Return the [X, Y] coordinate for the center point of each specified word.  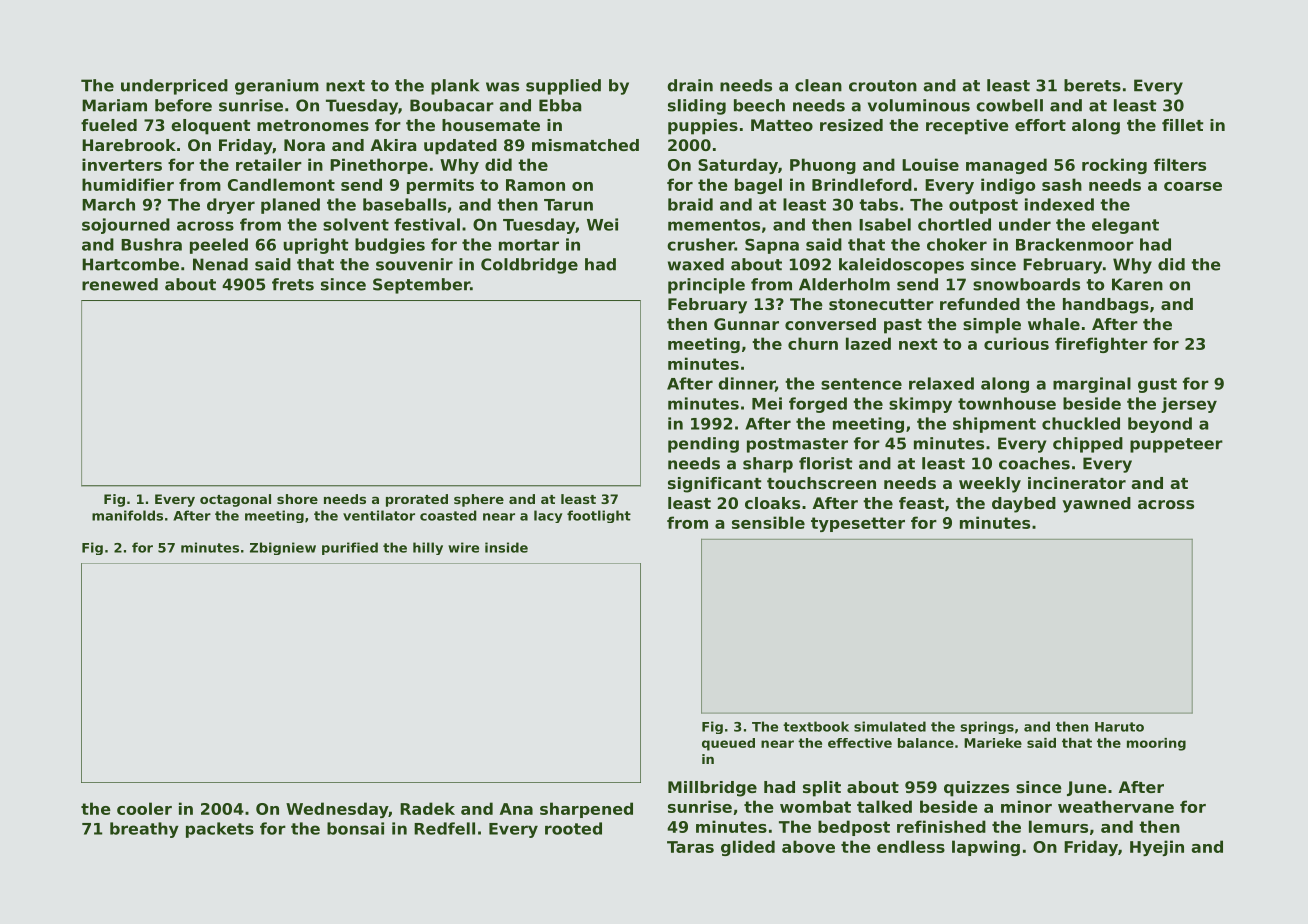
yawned [1096, 505]
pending [703, 445]
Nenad [220, 264]
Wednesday [337, 810]
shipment [994, 425]
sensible [768, 522]
